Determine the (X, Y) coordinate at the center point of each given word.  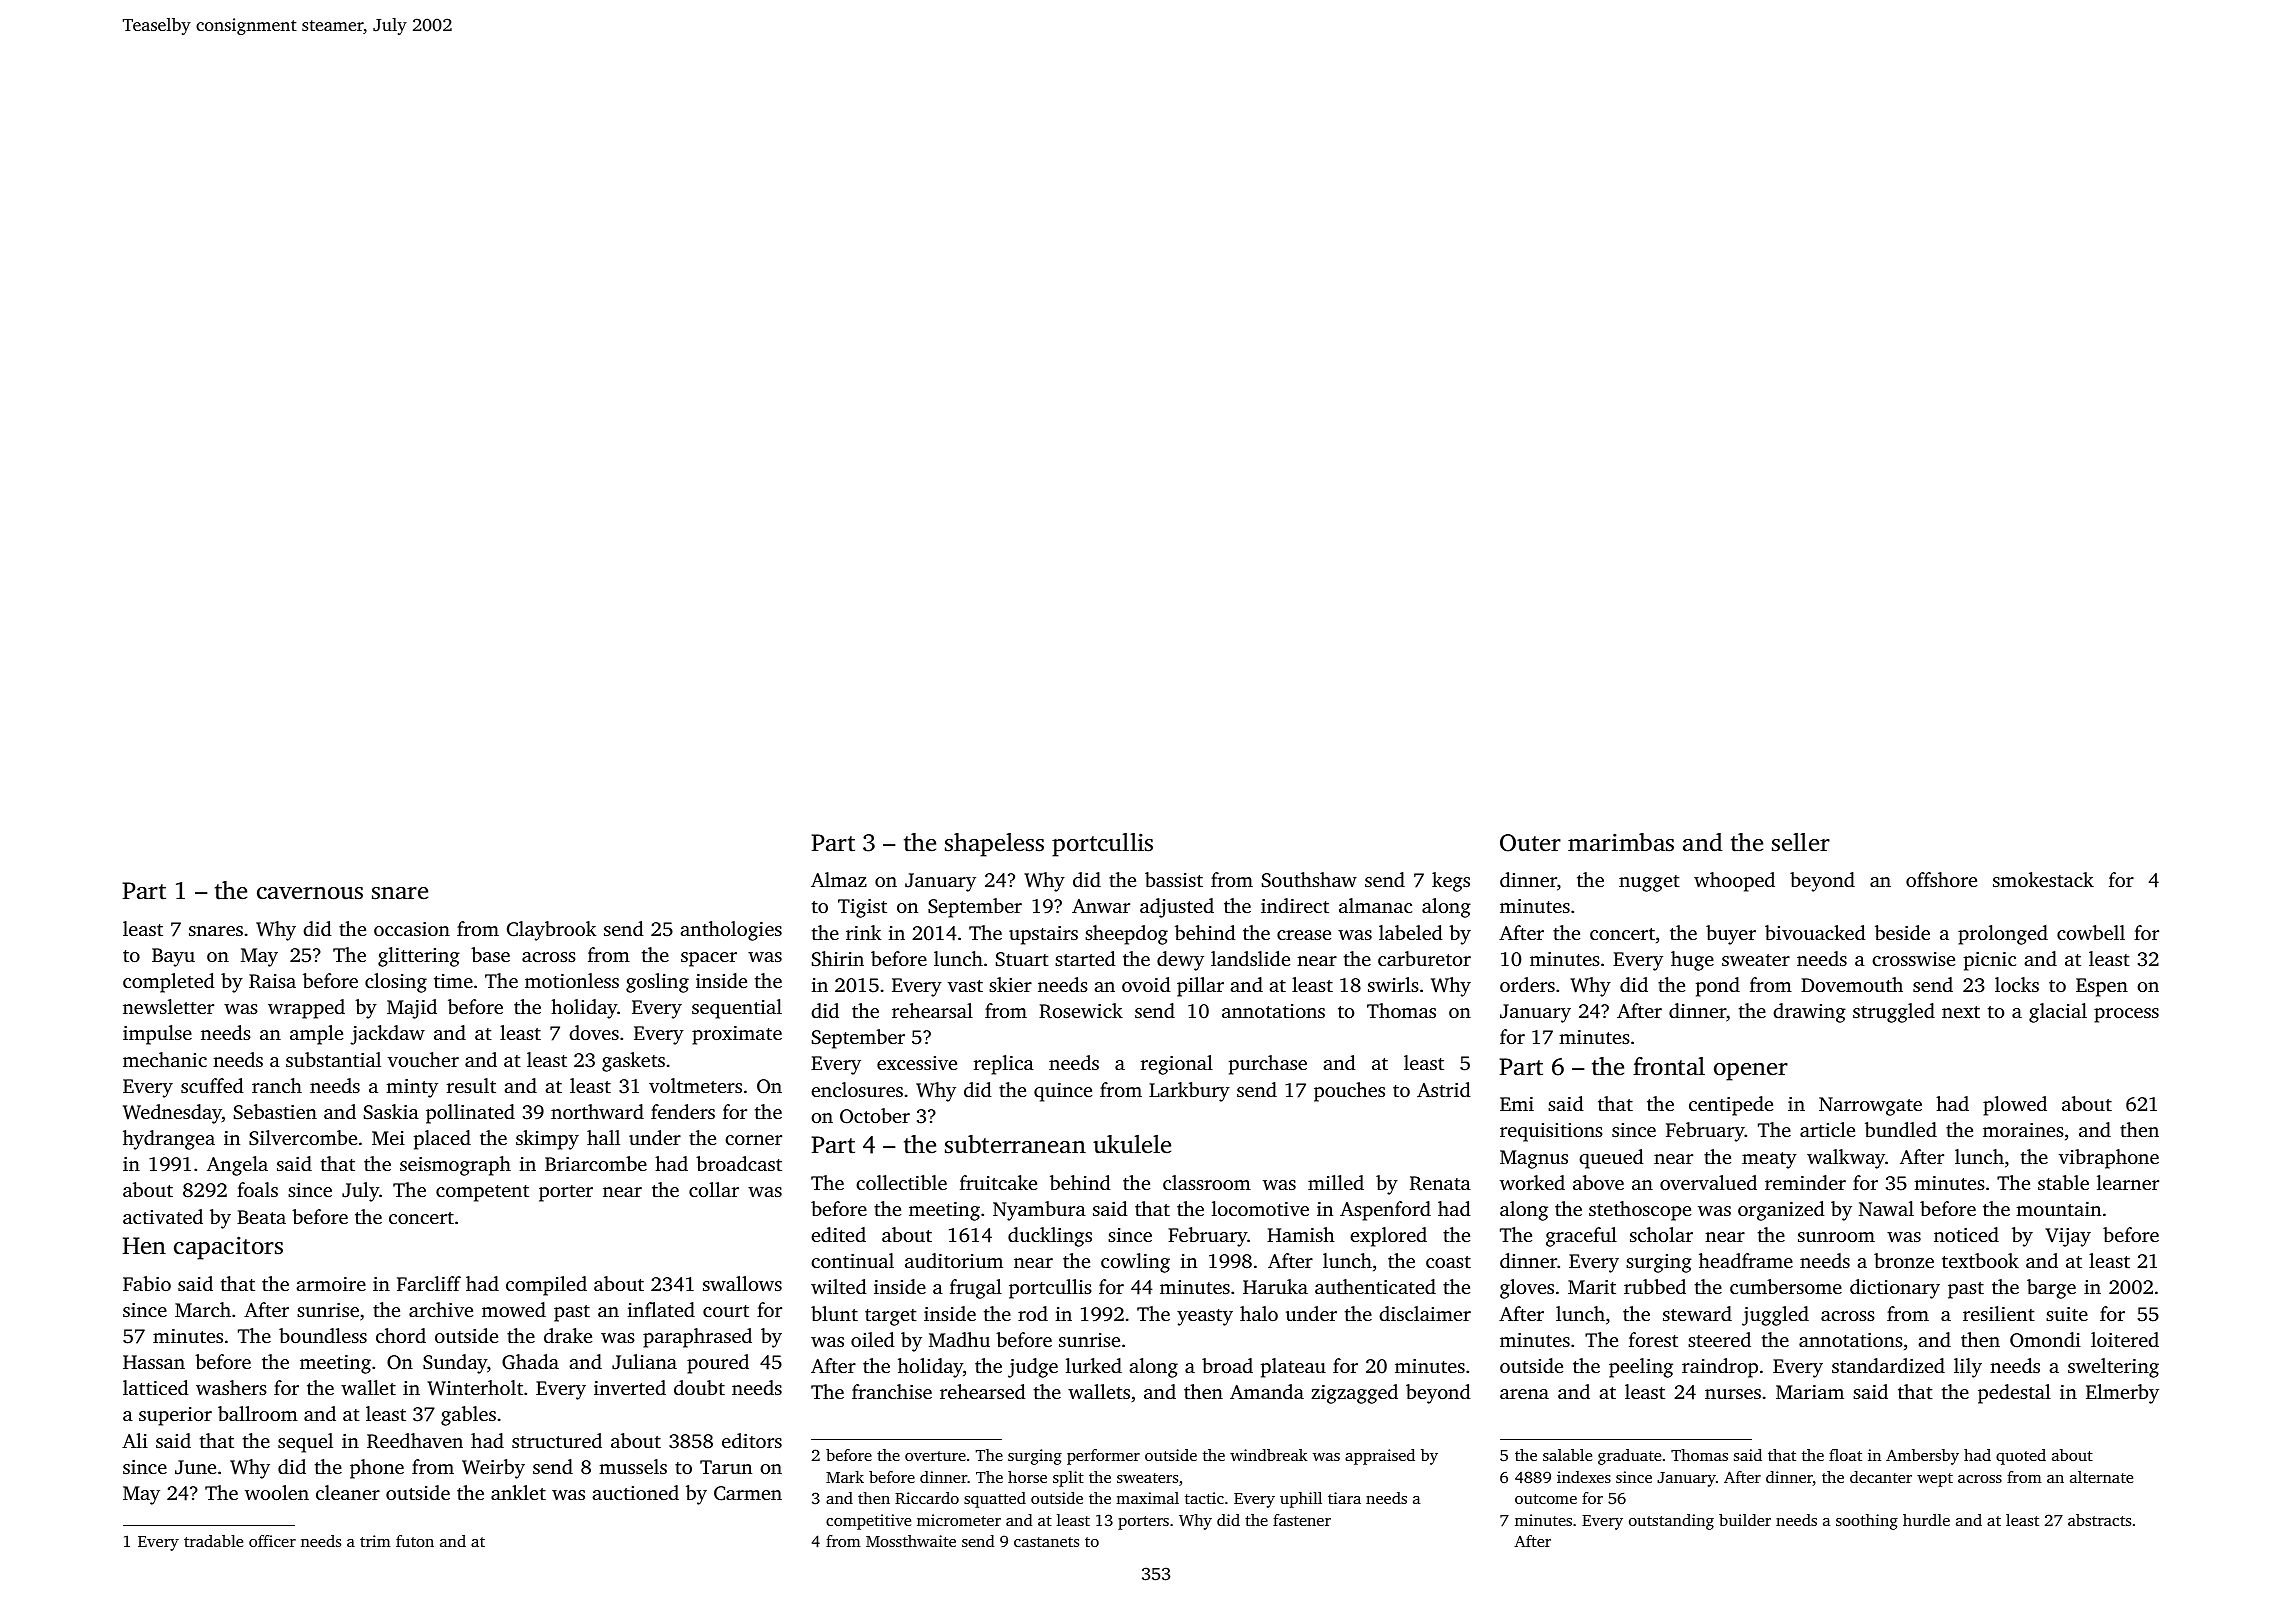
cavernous (310, 893)
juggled (1775, 1316)
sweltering (2113, 1368)
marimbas (1621, 842)
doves (594, 1032)
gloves (1527, 1289)
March (203, 1309)
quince (1063, 1092)
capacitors (228, 1248)
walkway (1846, 1159)
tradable (213, 1541)
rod (1033, 1313)
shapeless (994, 845)
